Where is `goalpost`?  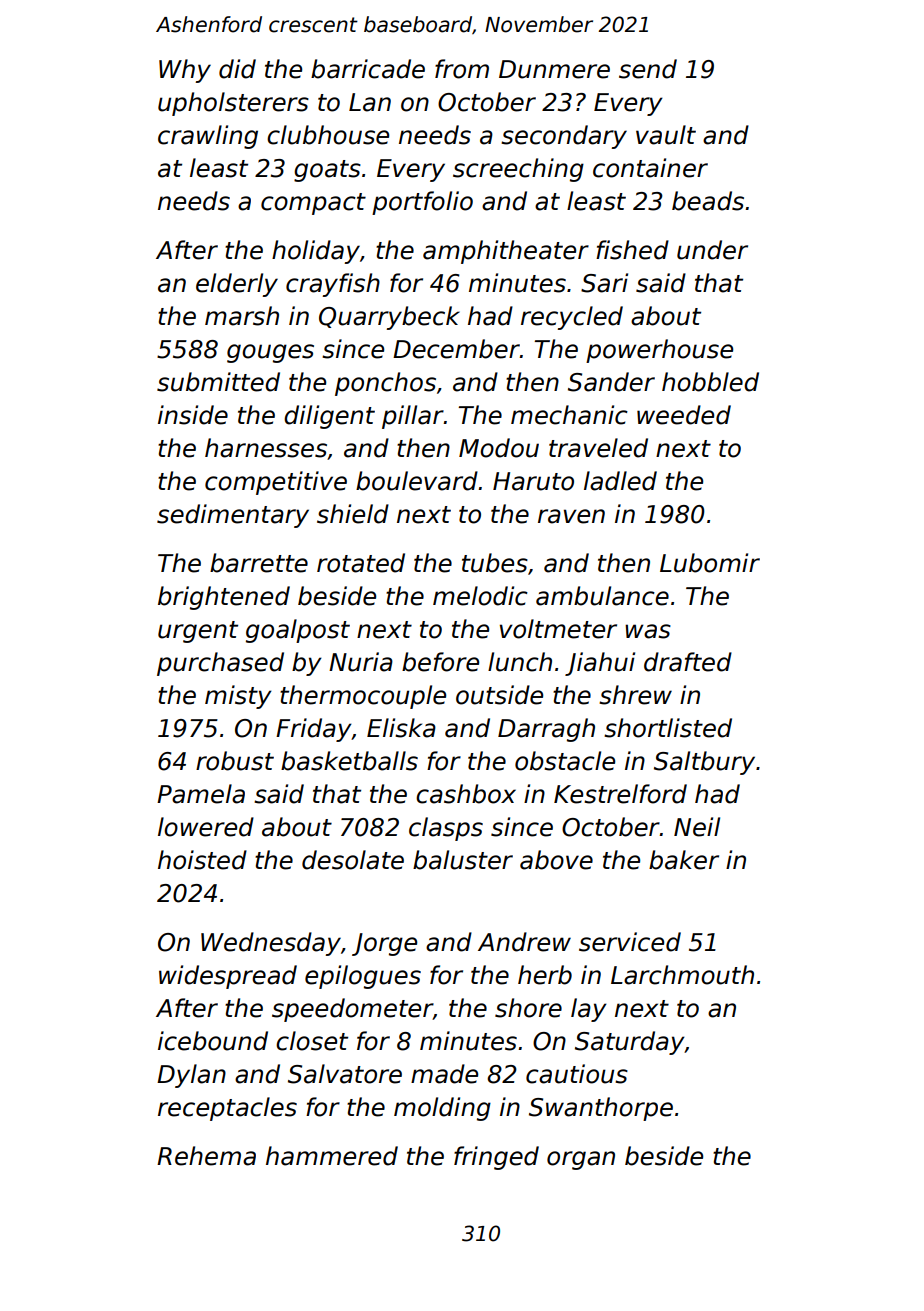
goalpost is located at coordinates (298, 631).
